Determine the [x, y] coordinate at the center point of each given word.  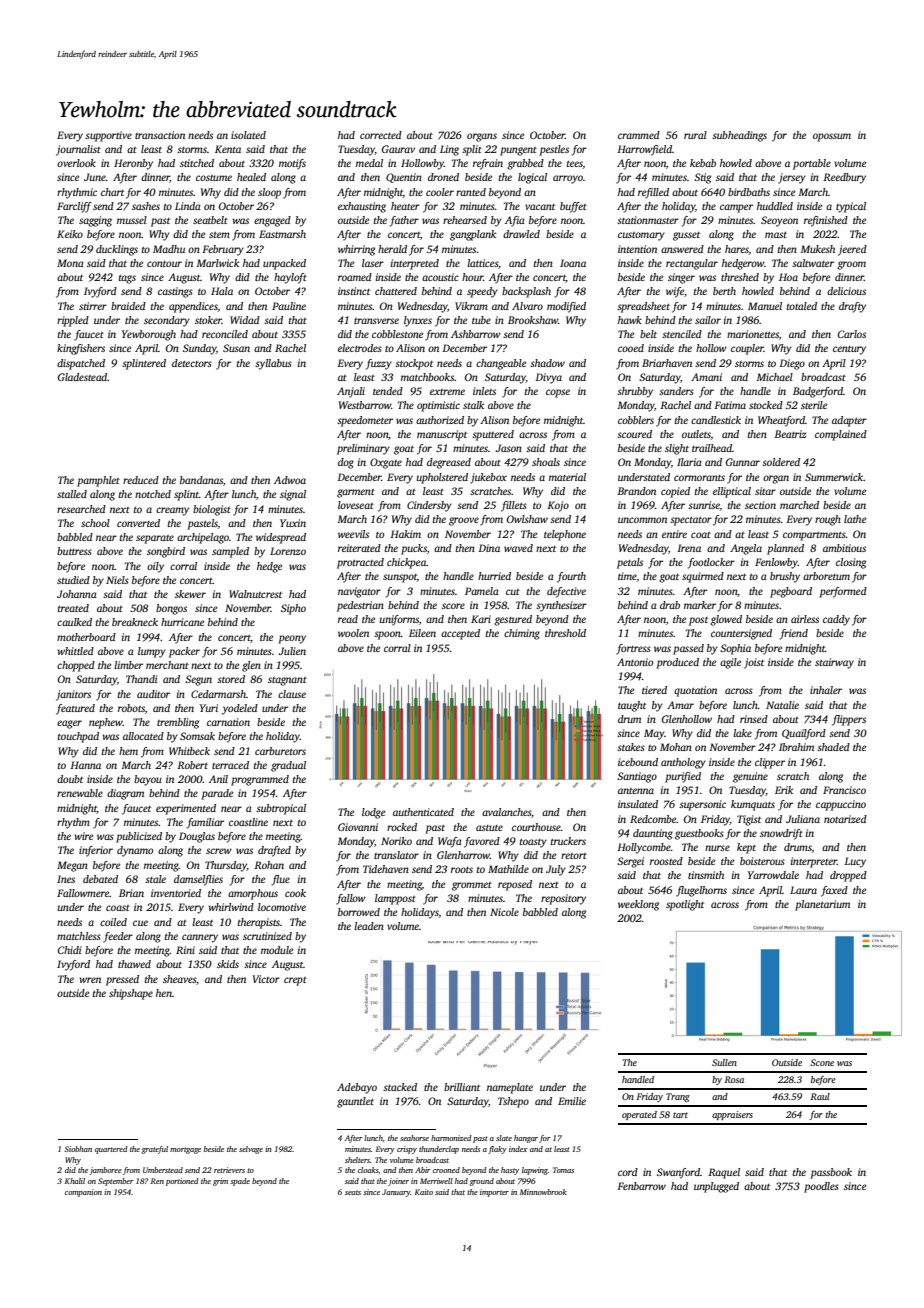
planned [785, 549]
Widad [245, 320]
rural [695, 135]
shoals [546, 462]
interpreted [415, 264]
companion [83, 1193]
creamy [172, 511]
